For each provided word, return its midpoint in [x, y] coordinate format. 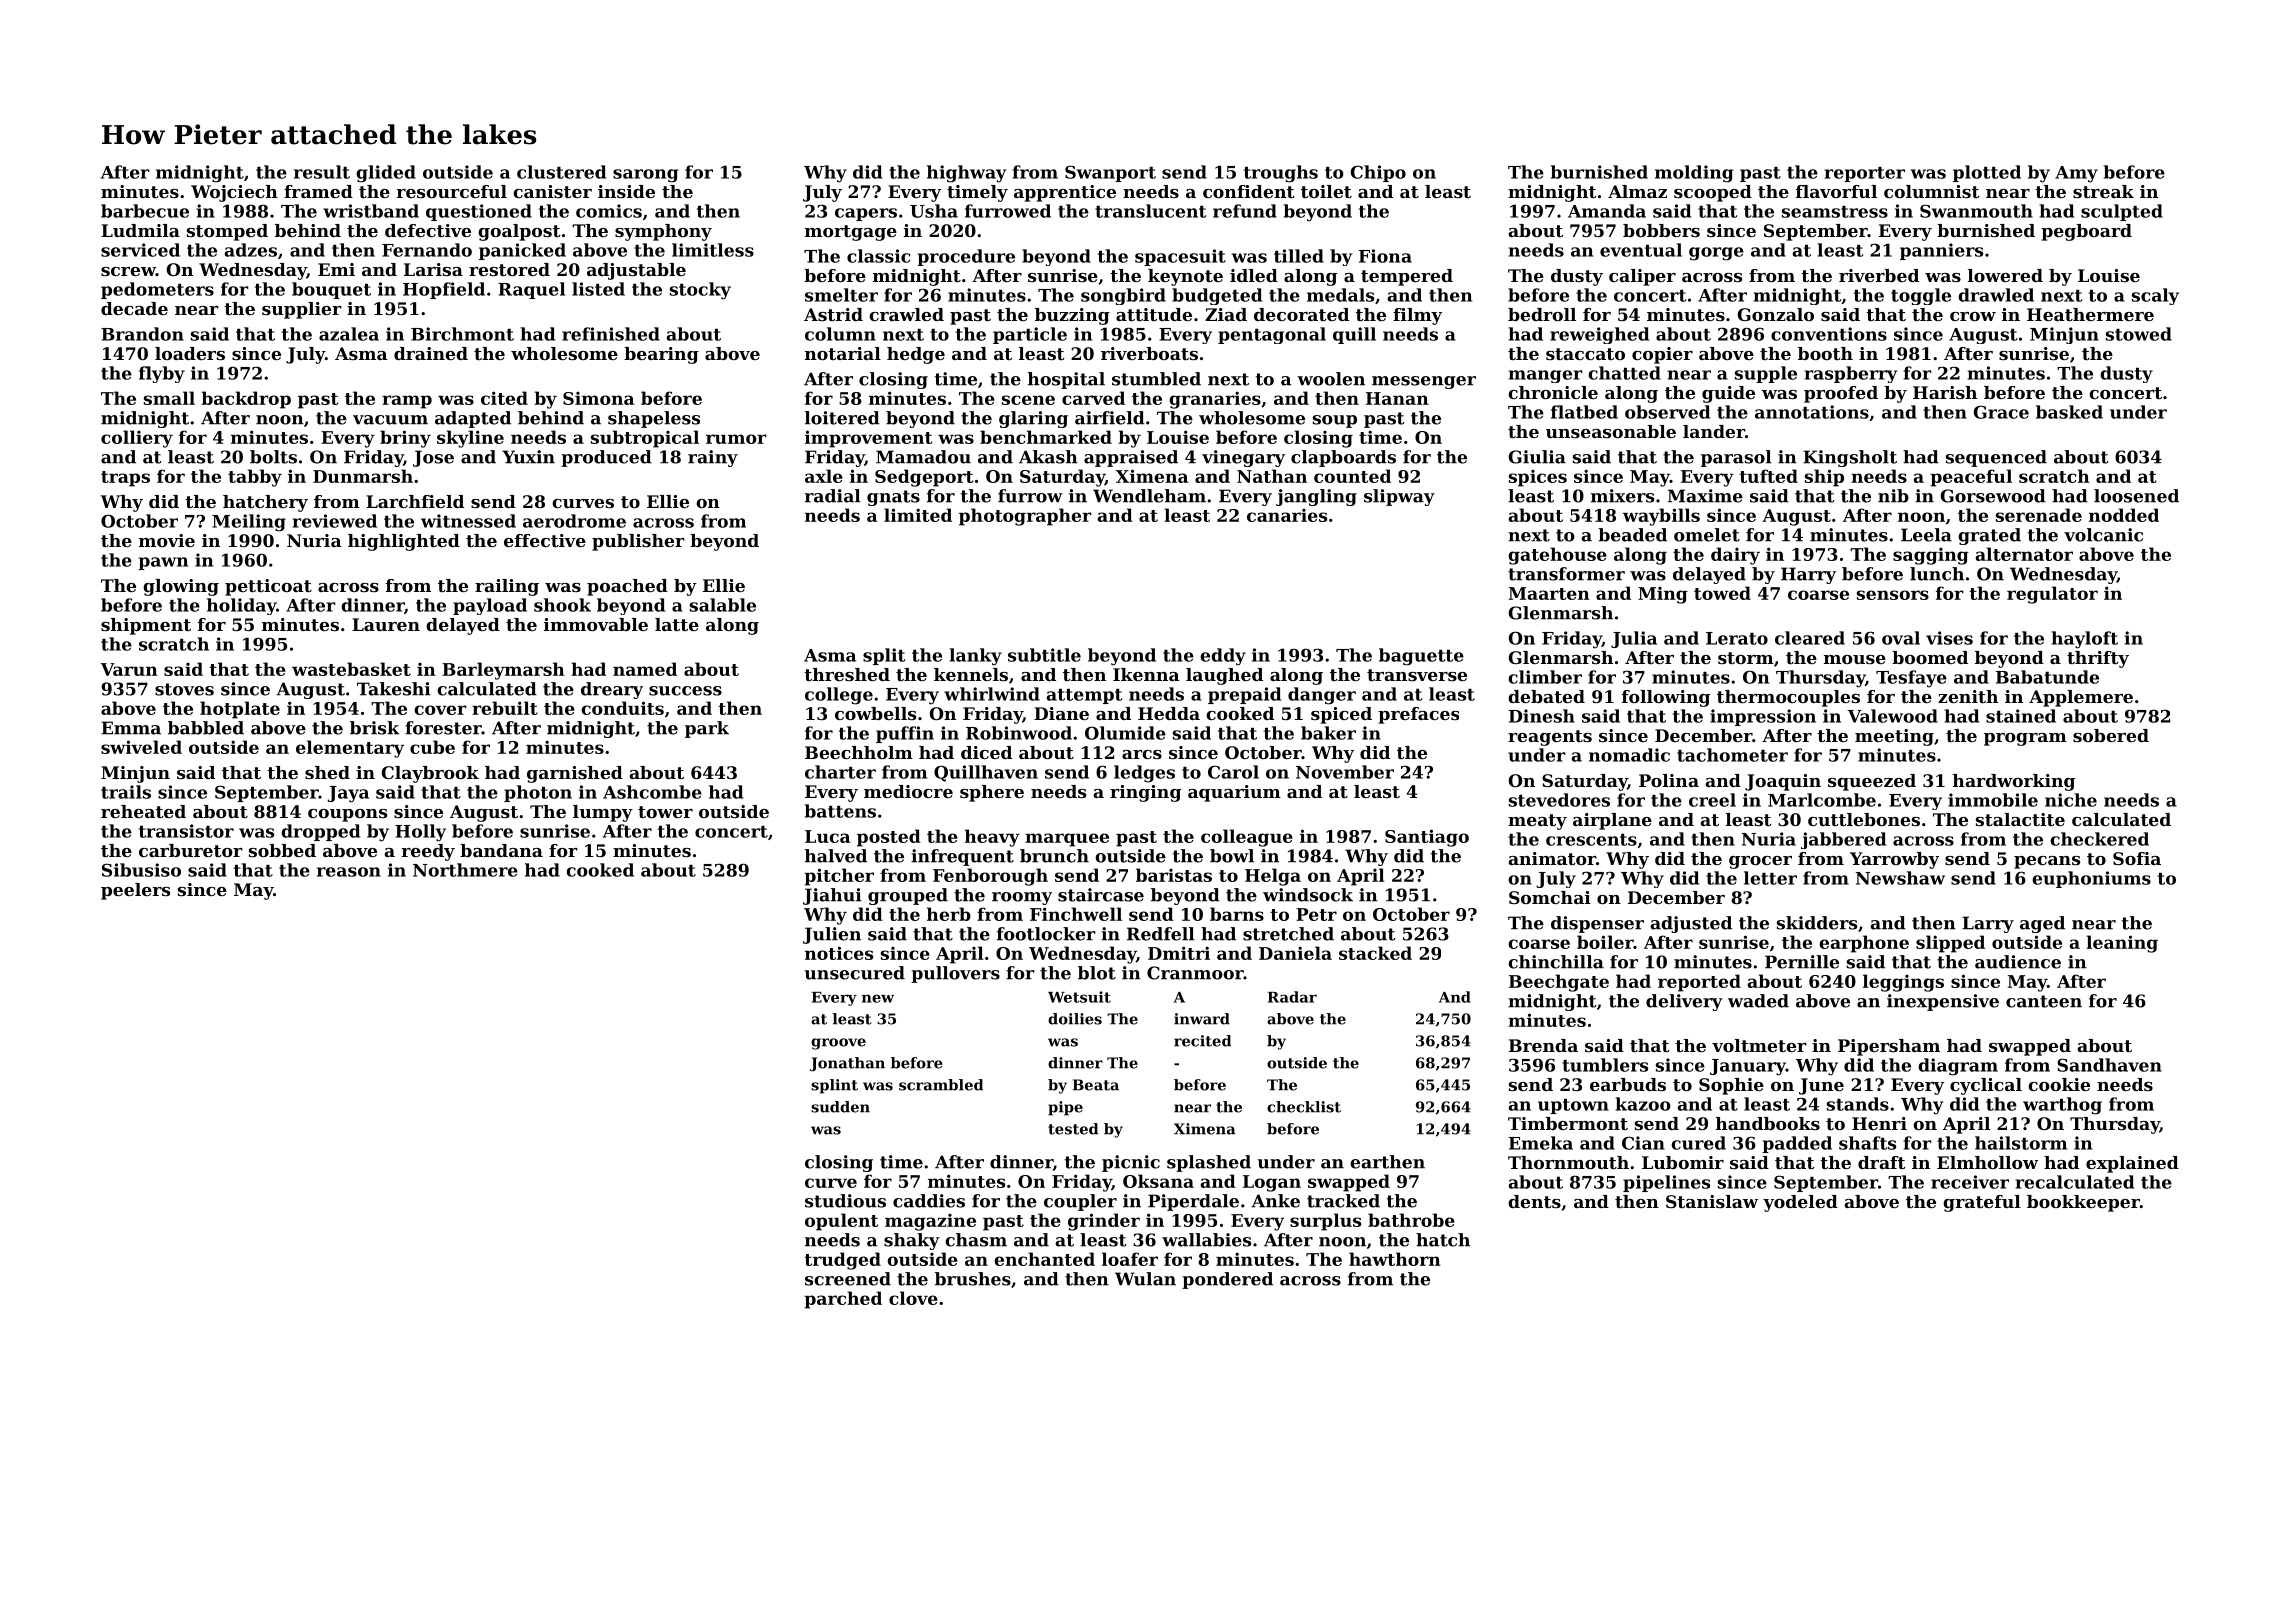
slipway [1399, 497]
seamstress [1835, 212]
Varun [129, 669]
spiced [1341, 715]
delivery [1684, 1002]
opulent [841, 1222]
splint [834, 1086]
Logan [1272, 1183]
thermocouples [1788, 698]
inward [1202, 1019]
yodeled [1800, 1203]
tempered [1407, 277]
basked [2069, 412]
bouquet [331, 290]
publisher [638, 542]
